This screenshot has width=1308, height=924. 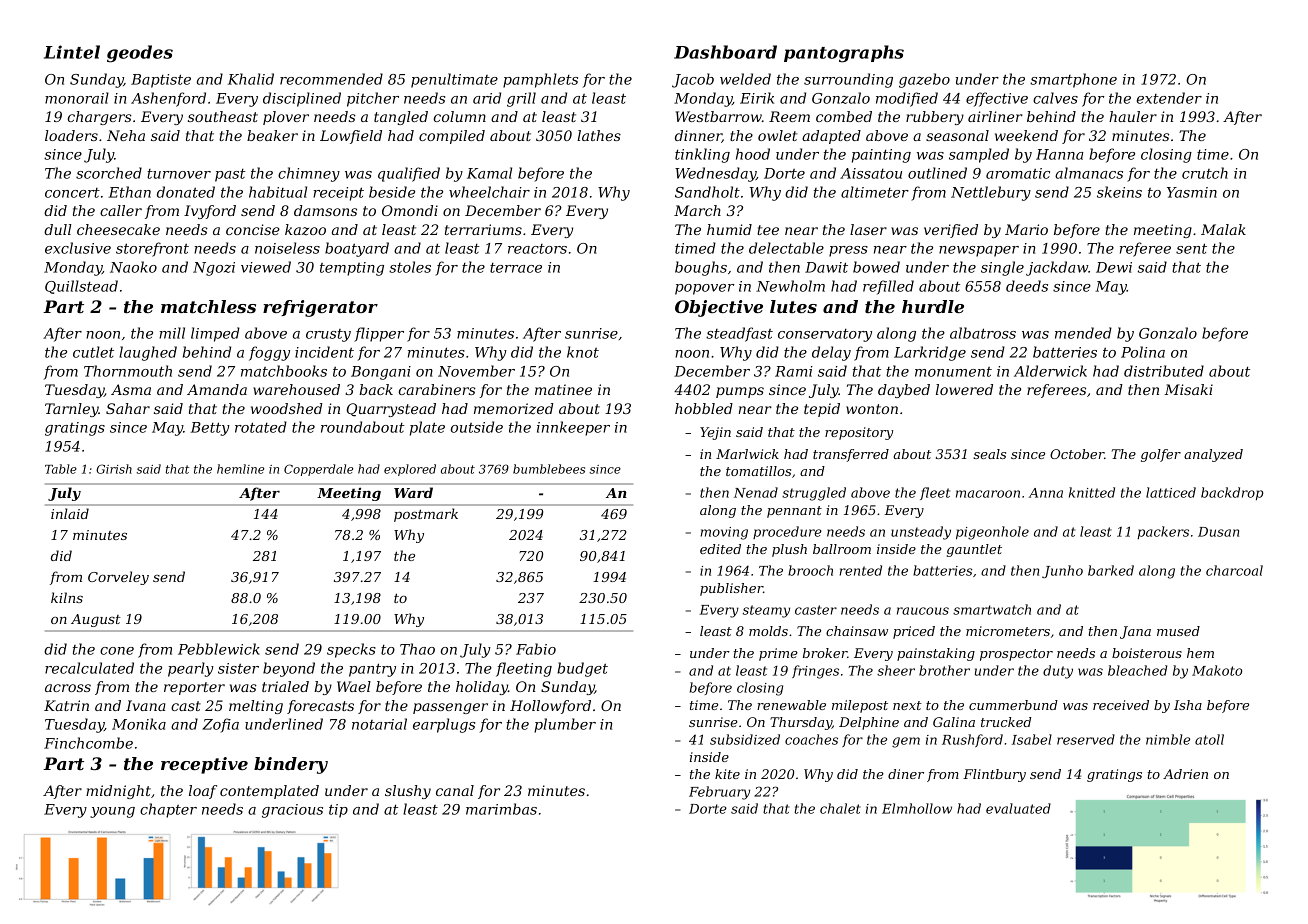 What do you see at coordinates (1143, 352) in the screenshot?
I see `Polina` at bounding box center [1143, 352].
